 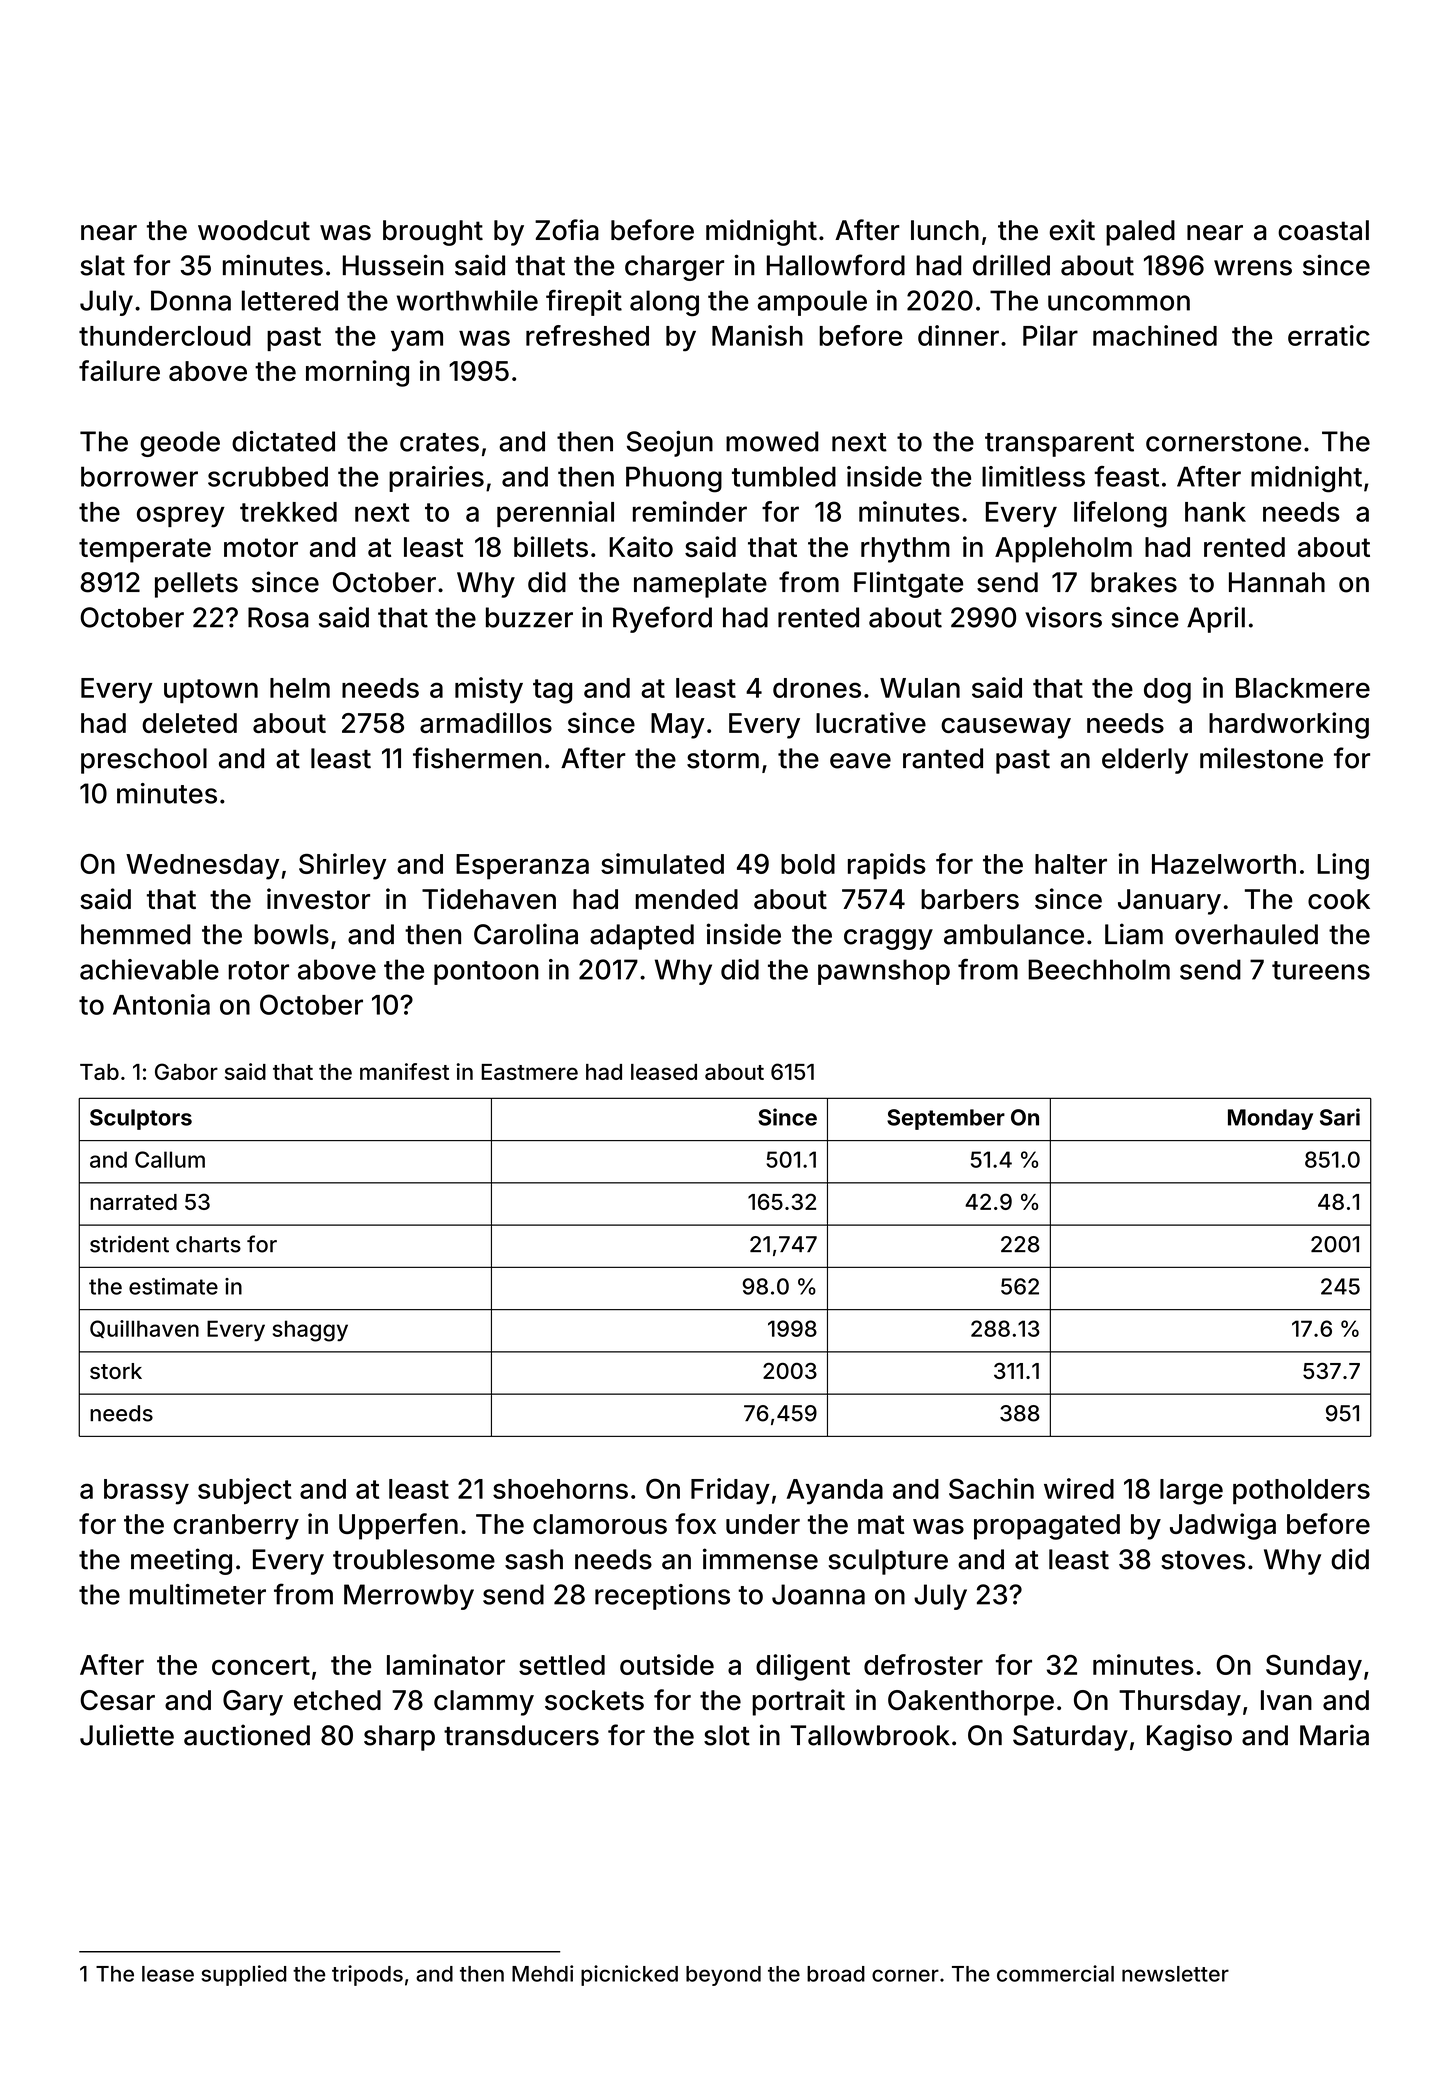 I want to click on Ryeford, so click(x=662, y=619).
